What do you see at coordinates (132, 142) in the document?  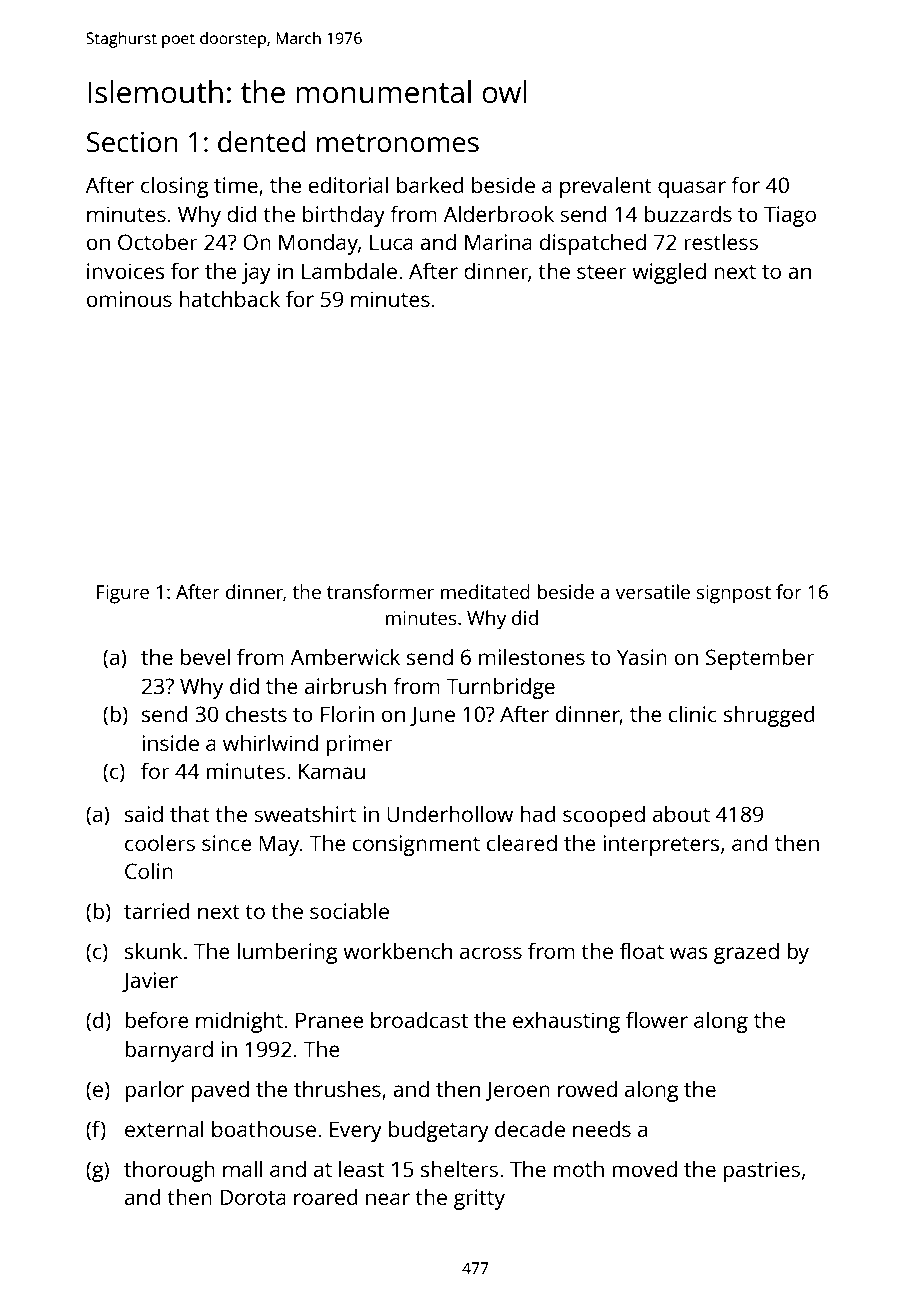 I see `Section` at bounding box center [132, 142].
